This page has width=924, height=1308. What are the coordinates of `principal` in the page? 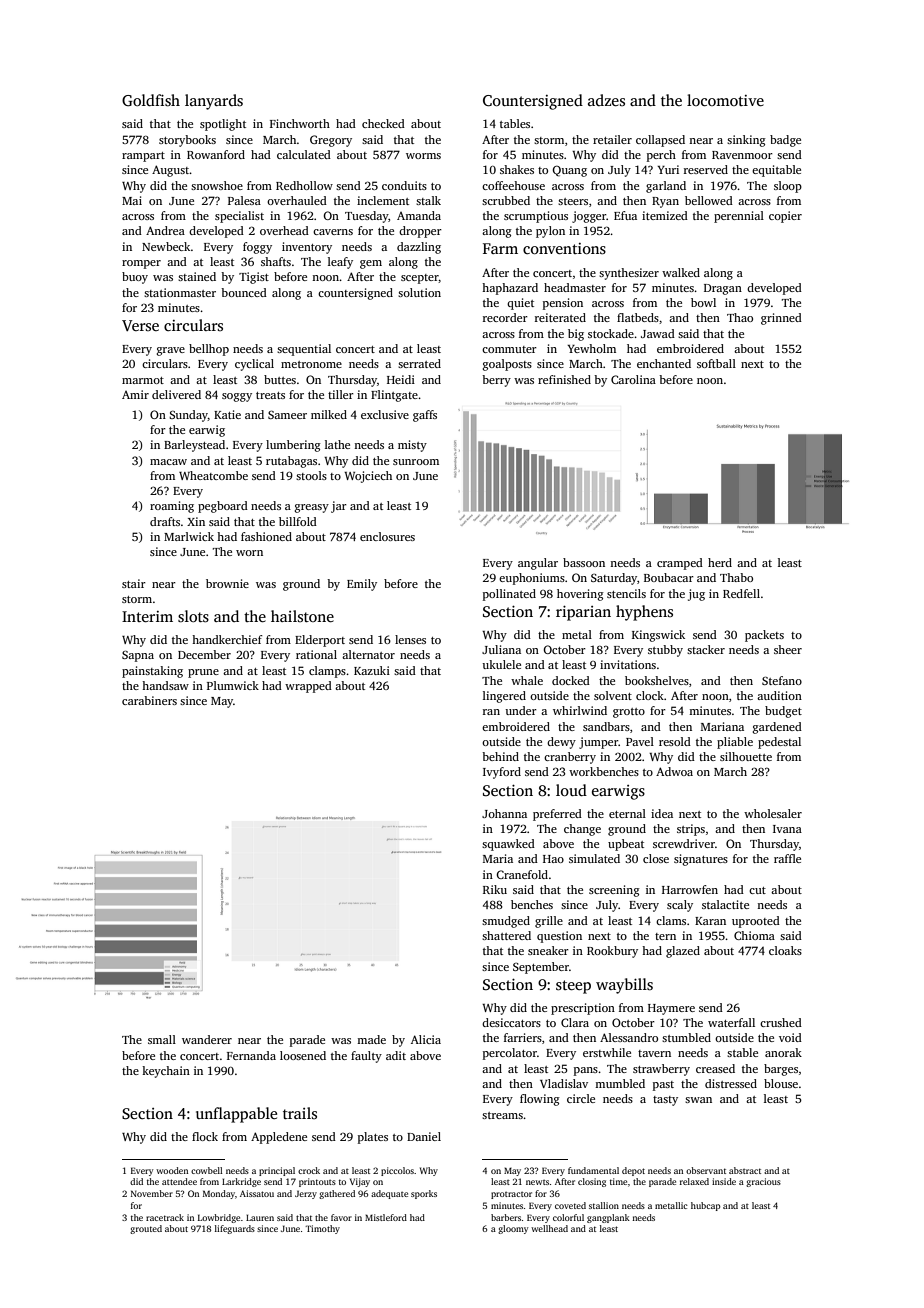 It's located at (277, 1171).
